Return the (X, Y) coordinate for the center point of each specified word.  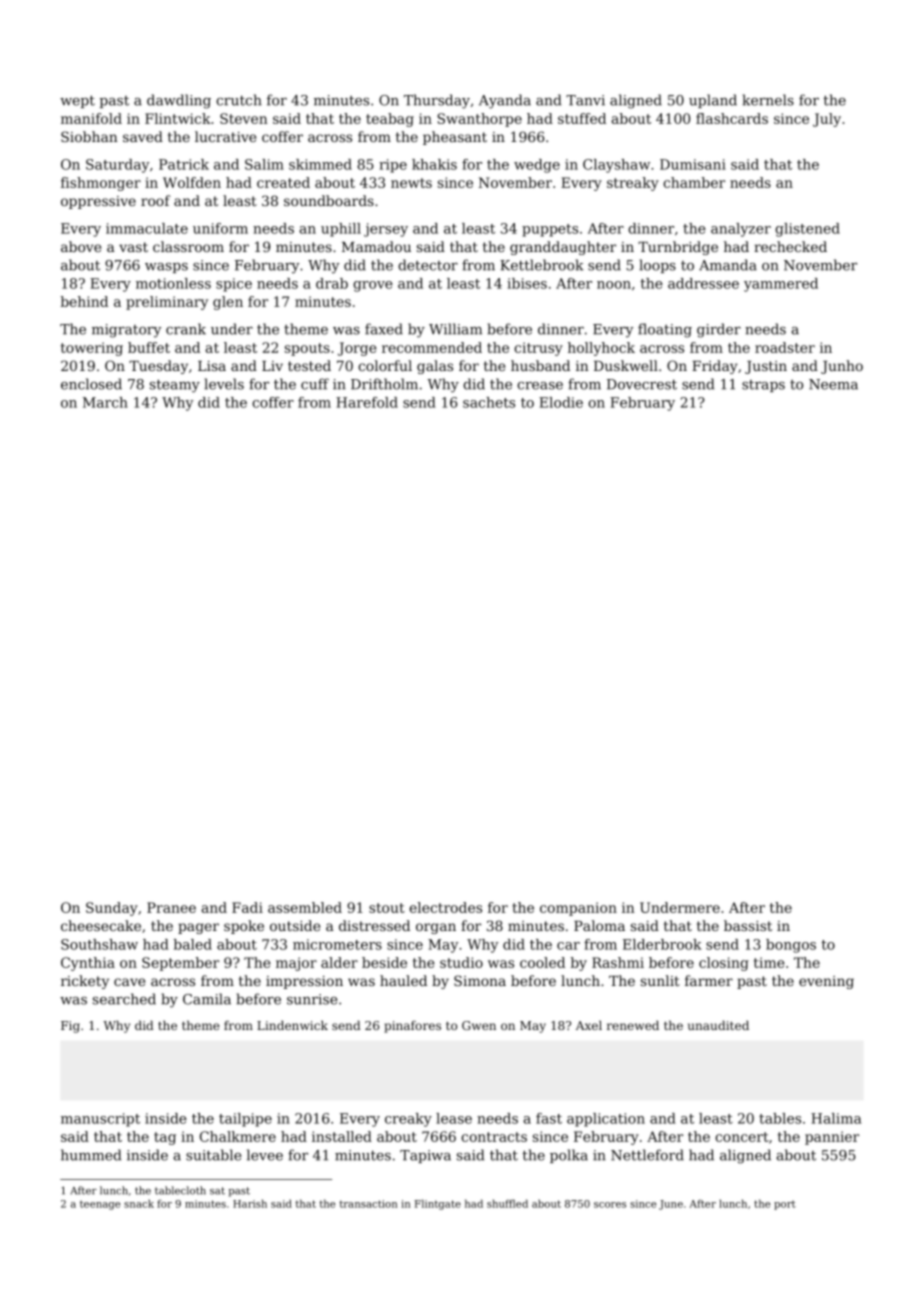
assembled (305, 907)
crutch (239, 100)
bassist (748, 925)
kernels (768, 100)
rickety (85, 982)
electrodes (445, 907)
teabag (390, 120)
